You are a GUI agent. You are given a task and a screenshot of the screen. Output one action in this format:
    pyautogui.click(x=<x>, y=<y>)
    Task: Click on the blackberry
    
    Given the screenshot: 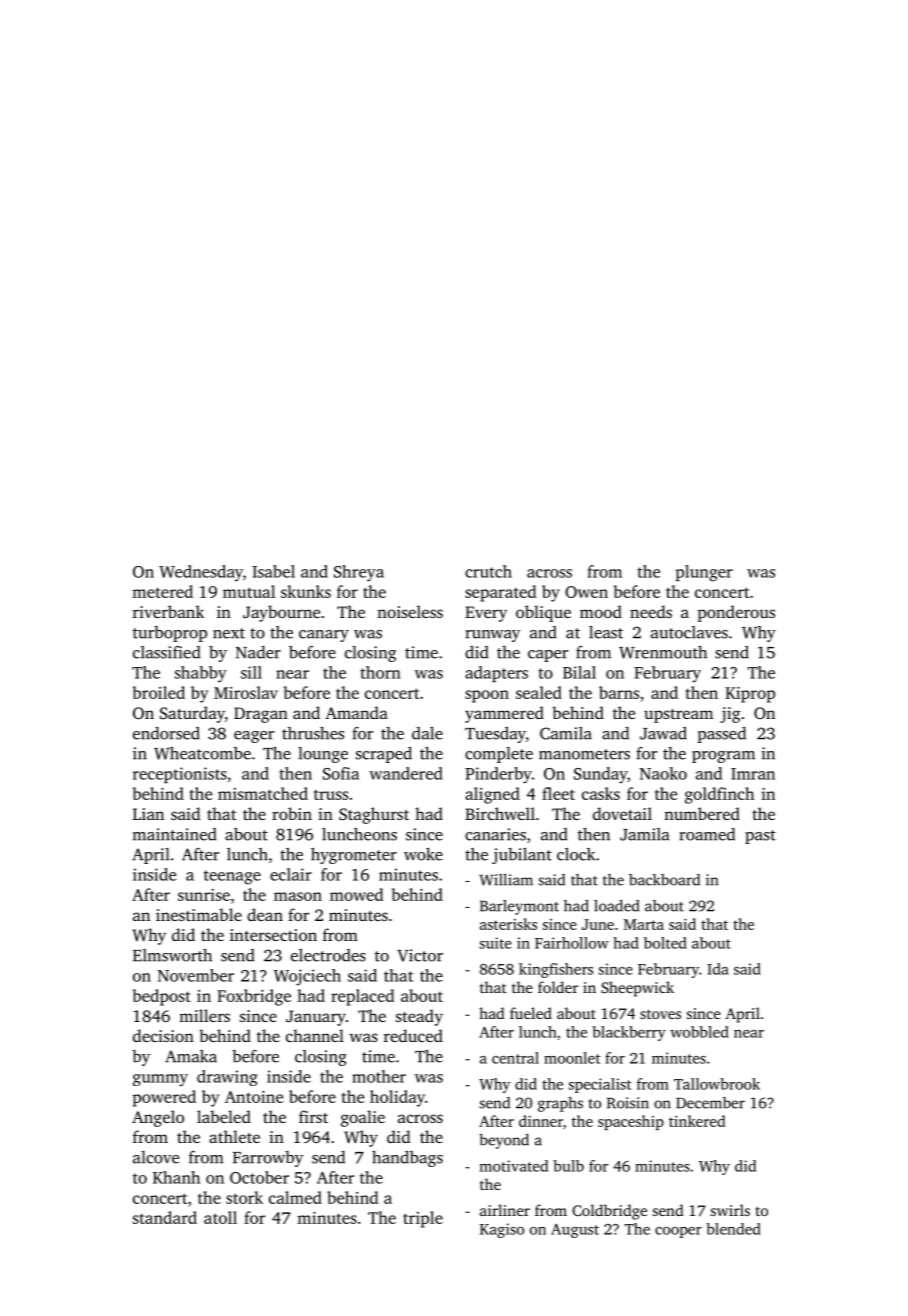 What is the action you would take?
    pyautogui.click(x=629, y=1033)
